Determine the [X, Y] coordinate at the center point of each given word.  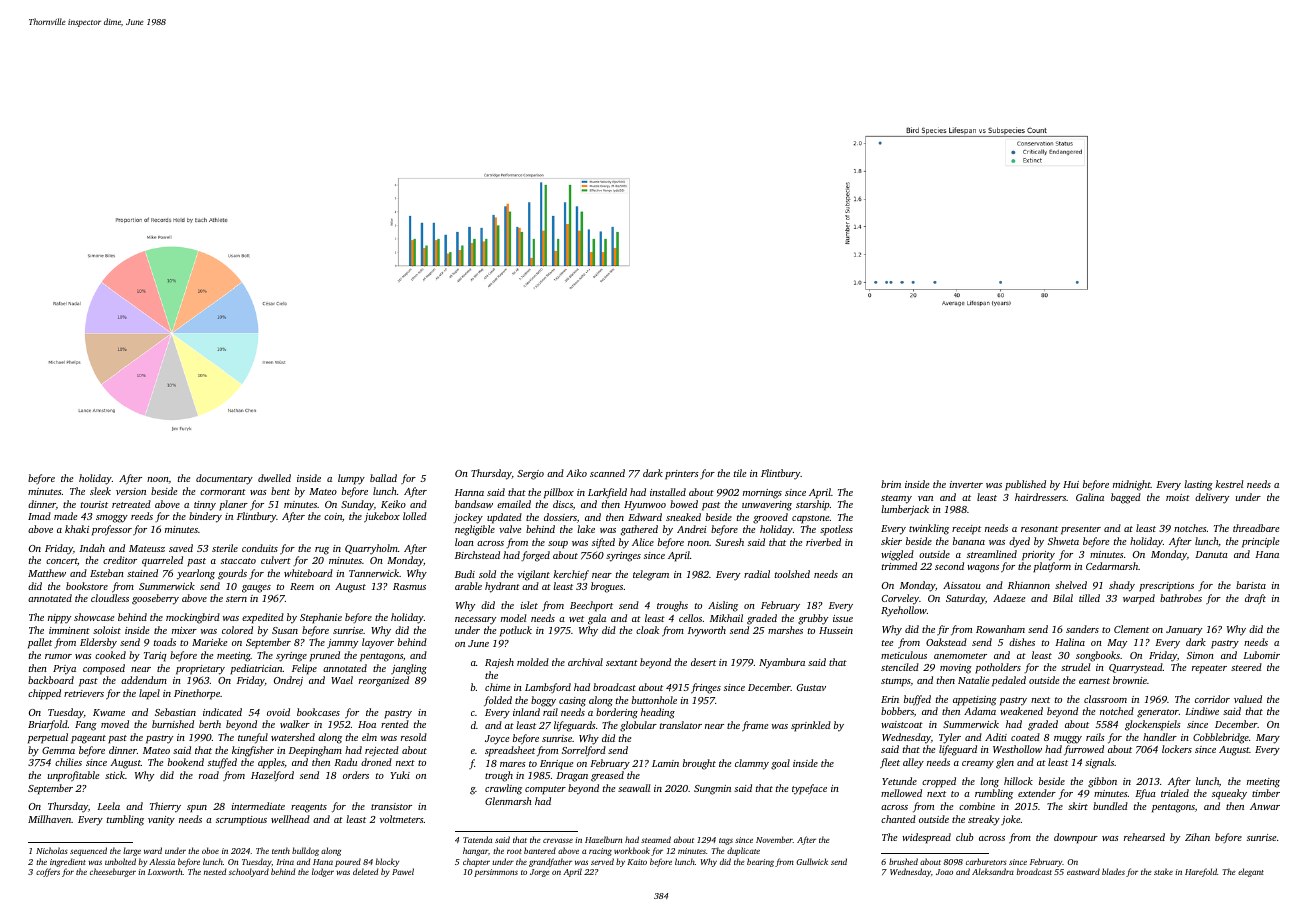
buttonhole [654, 700]
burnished [173, 724]
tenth [281, 850]
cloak [647, 630]
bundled [1110, 806]
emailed [514, 504]
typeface [809, 789]
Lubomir [1261, 655]
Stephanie [321, 618]
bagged [1126, 498]
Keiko [393, 504]
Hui [1071, 484]
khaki [77, 529]
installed [668, 492]
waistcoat [902, 724]
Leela [108, 806]
